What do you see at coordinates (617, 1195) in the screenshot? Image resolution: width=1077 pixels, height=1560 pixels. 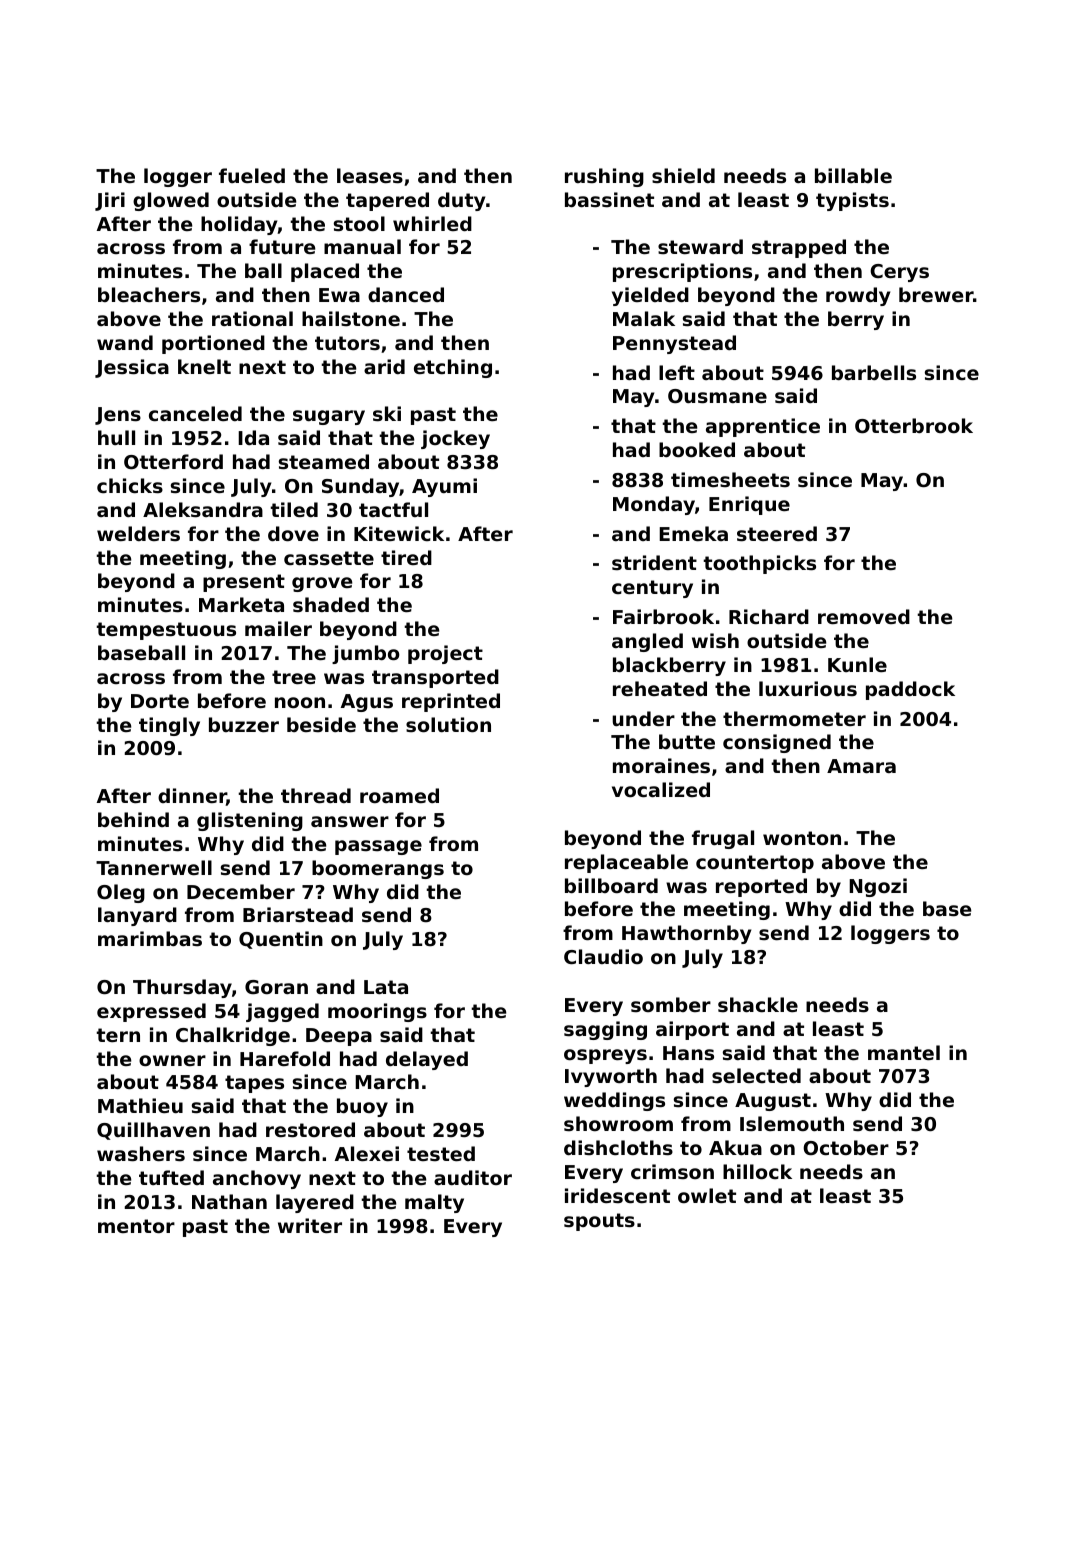 I see `iridescent` at bounding box center [617, 1195].
